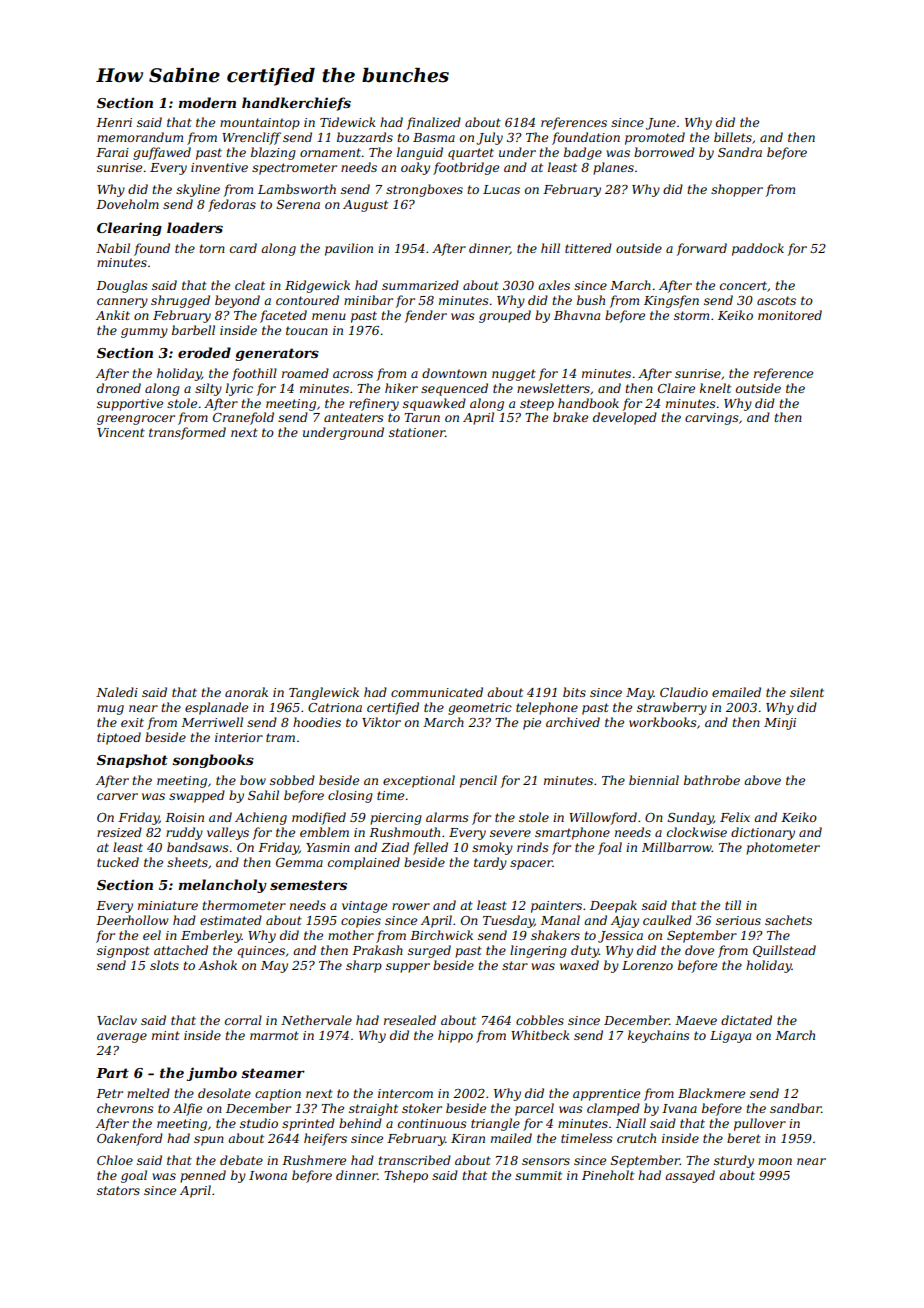 This page has height=1308, width=924. I want to click on billets, so click(733, 137).
